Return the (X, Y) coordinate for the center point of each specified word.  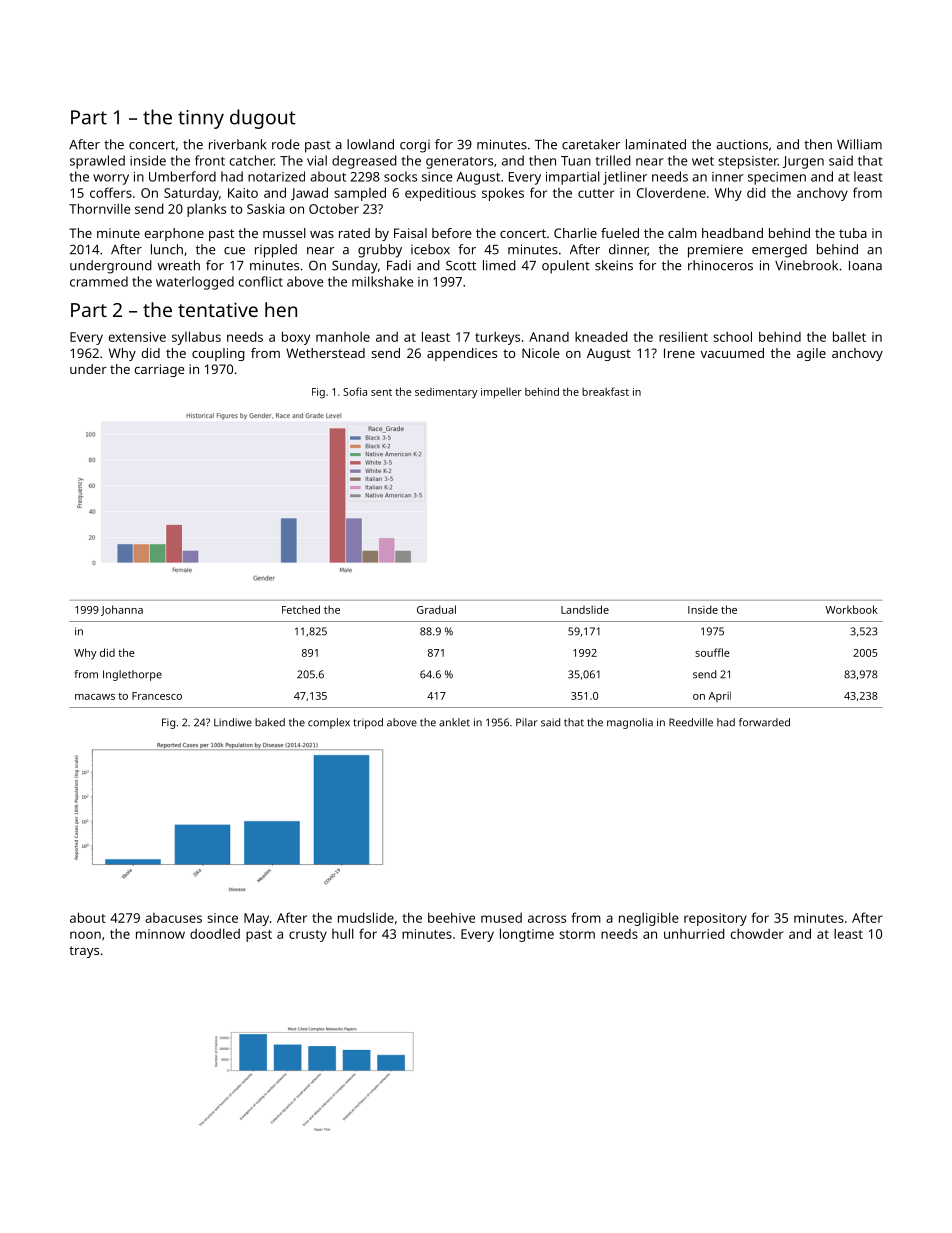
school (732, 336)
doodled (215, 933)
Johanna (122, 610)
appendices (462, 354)
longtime (527, 935)
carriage (159, 370)
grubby (380, 251)
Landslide (585, 609)
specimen (777, 178)
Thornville (100, 208)
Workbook (852, 609)
